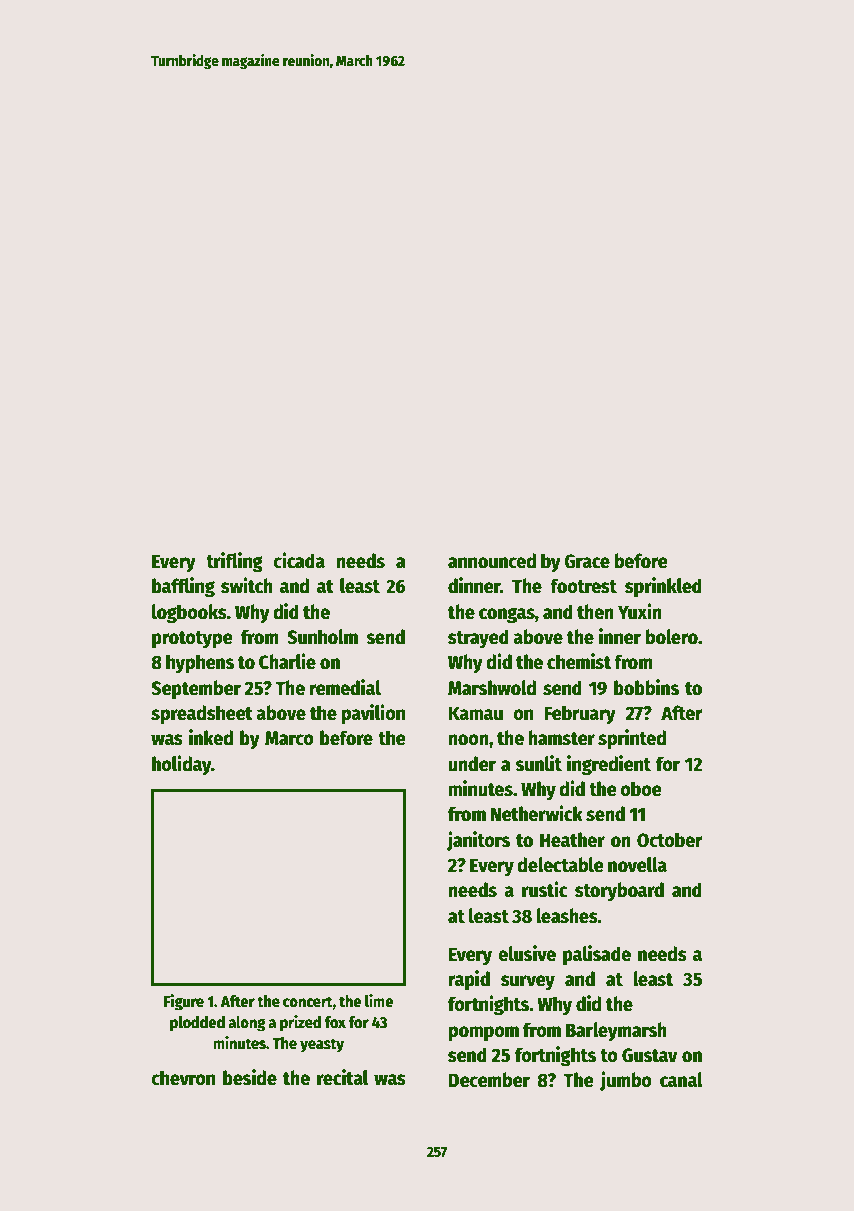 The width and height of the screenshot is (854, 1211). Describe the element at coordinates (587, 561) in the screenshot. I see `Grace` at that location.
